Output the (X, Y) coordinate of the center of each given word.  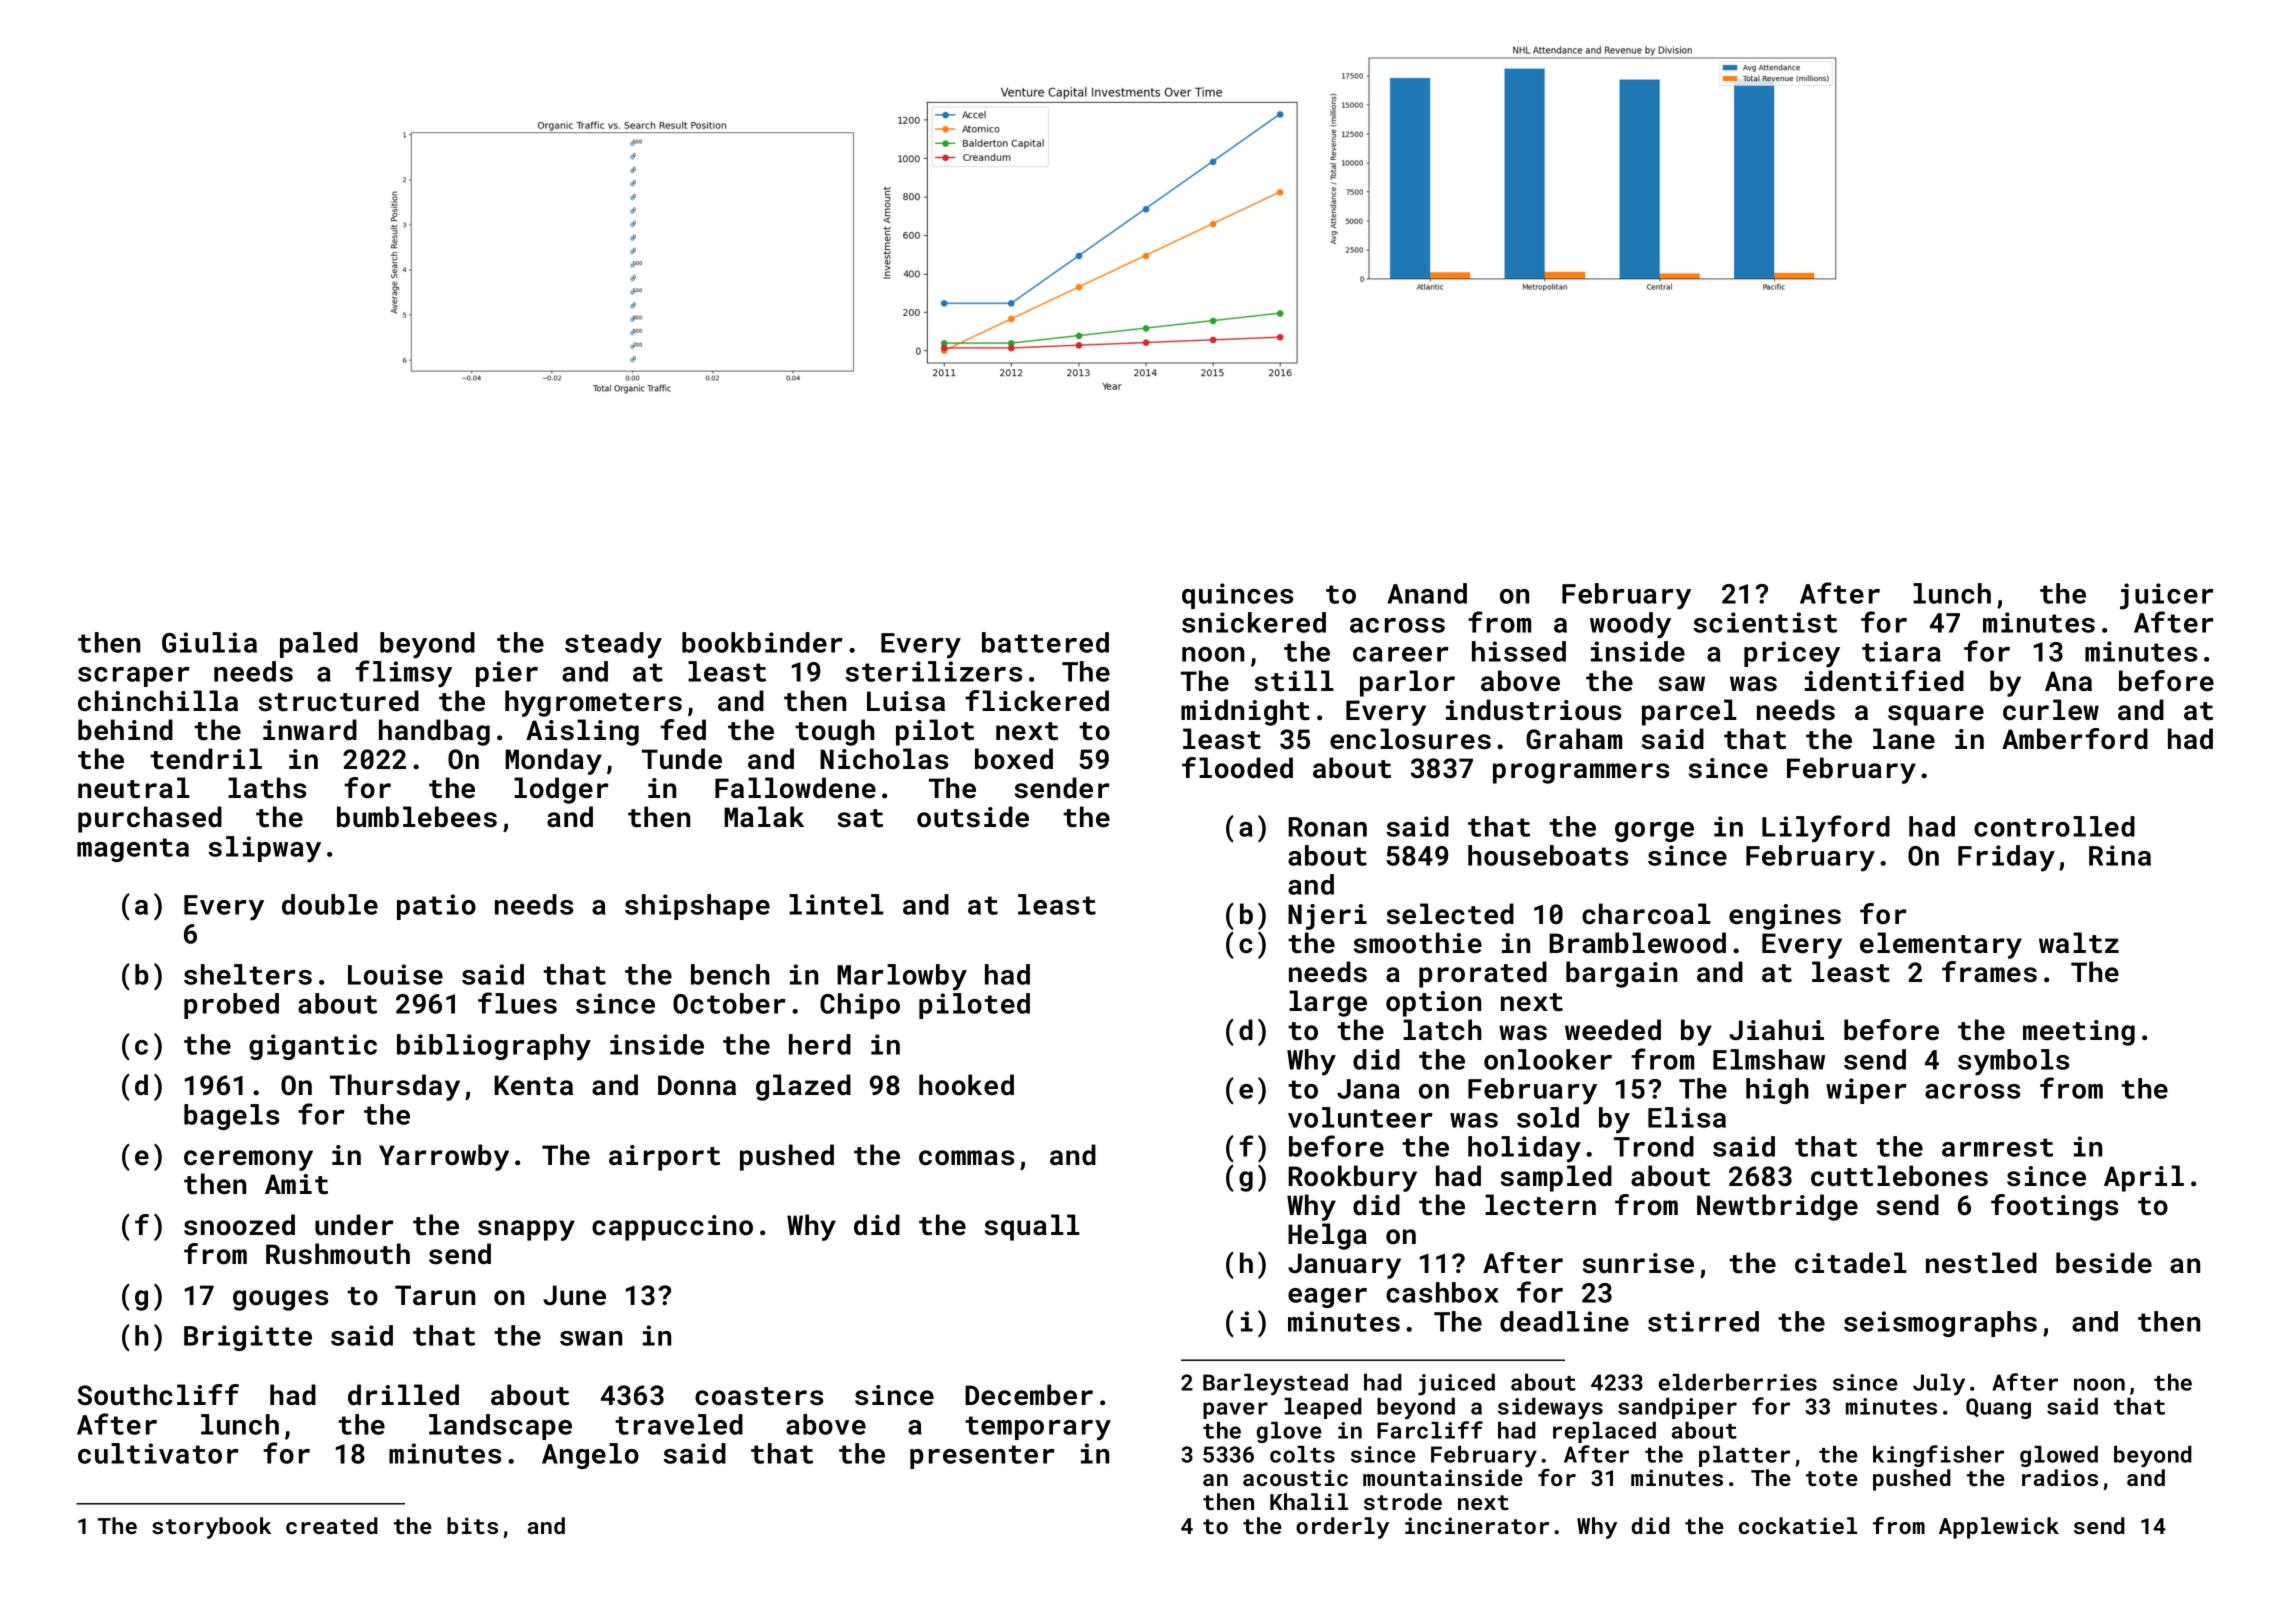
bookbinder (762, 642)
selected (1450, 914)
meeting (2079, 1033)
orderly (1342, 1528)
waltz (2079, 943)
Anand (1427, 593)
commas (966, 1158)
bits (472, 1525)
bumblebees (417, 817)
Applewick (1999, 1528)
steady (613, 645)
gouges (280, 1300)
